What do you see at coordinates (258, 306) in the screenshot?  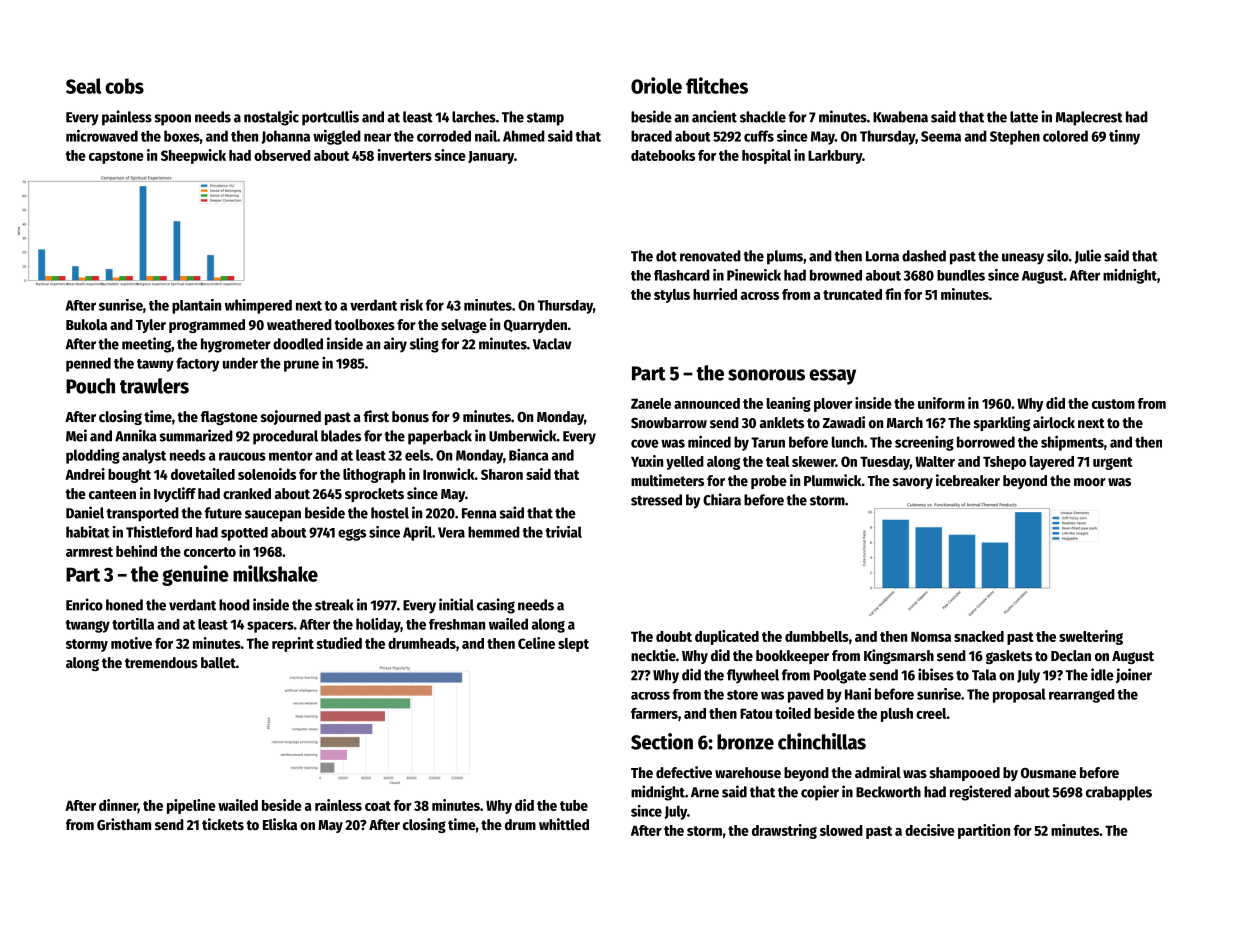 I see `whimpered` at bounding box center [258, 306].
